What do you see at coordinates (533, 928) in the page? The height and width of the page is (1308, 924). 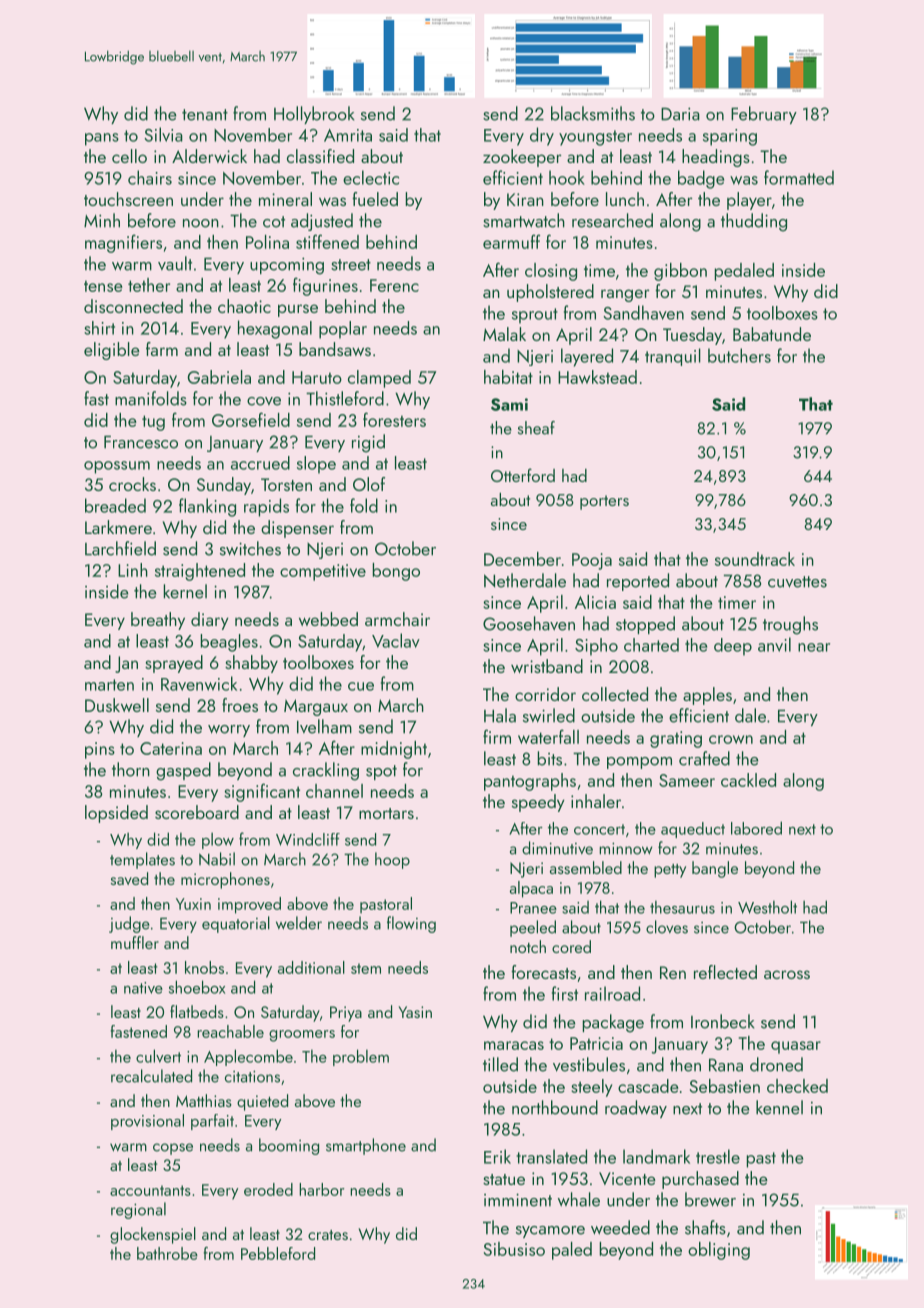 I see `peeled` at bounding box center [533, 928].
